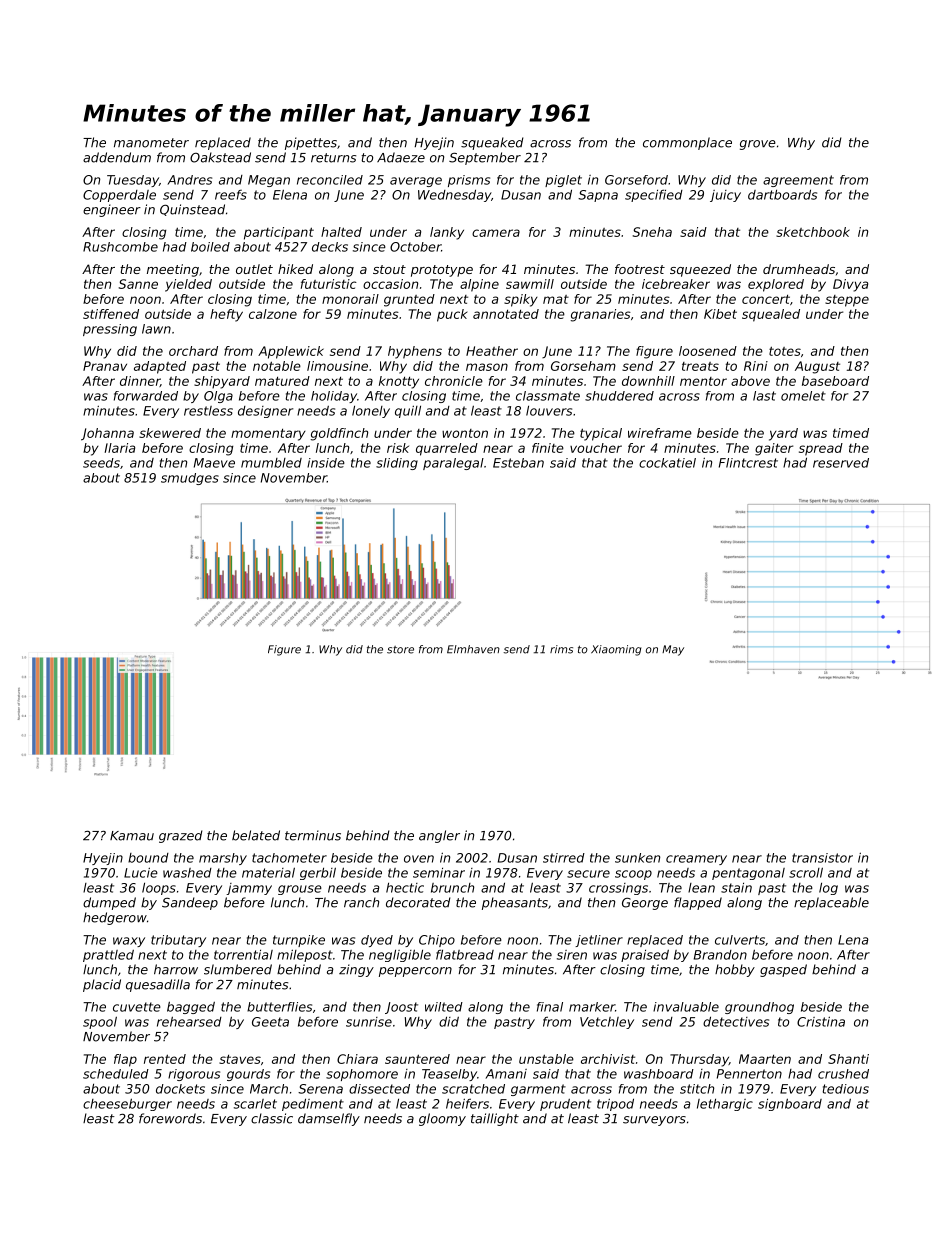 The width and height of the document is (952, 1233). Describe the element at coordinates (821, 1021) in the document. I see `Cristina` at that location.
